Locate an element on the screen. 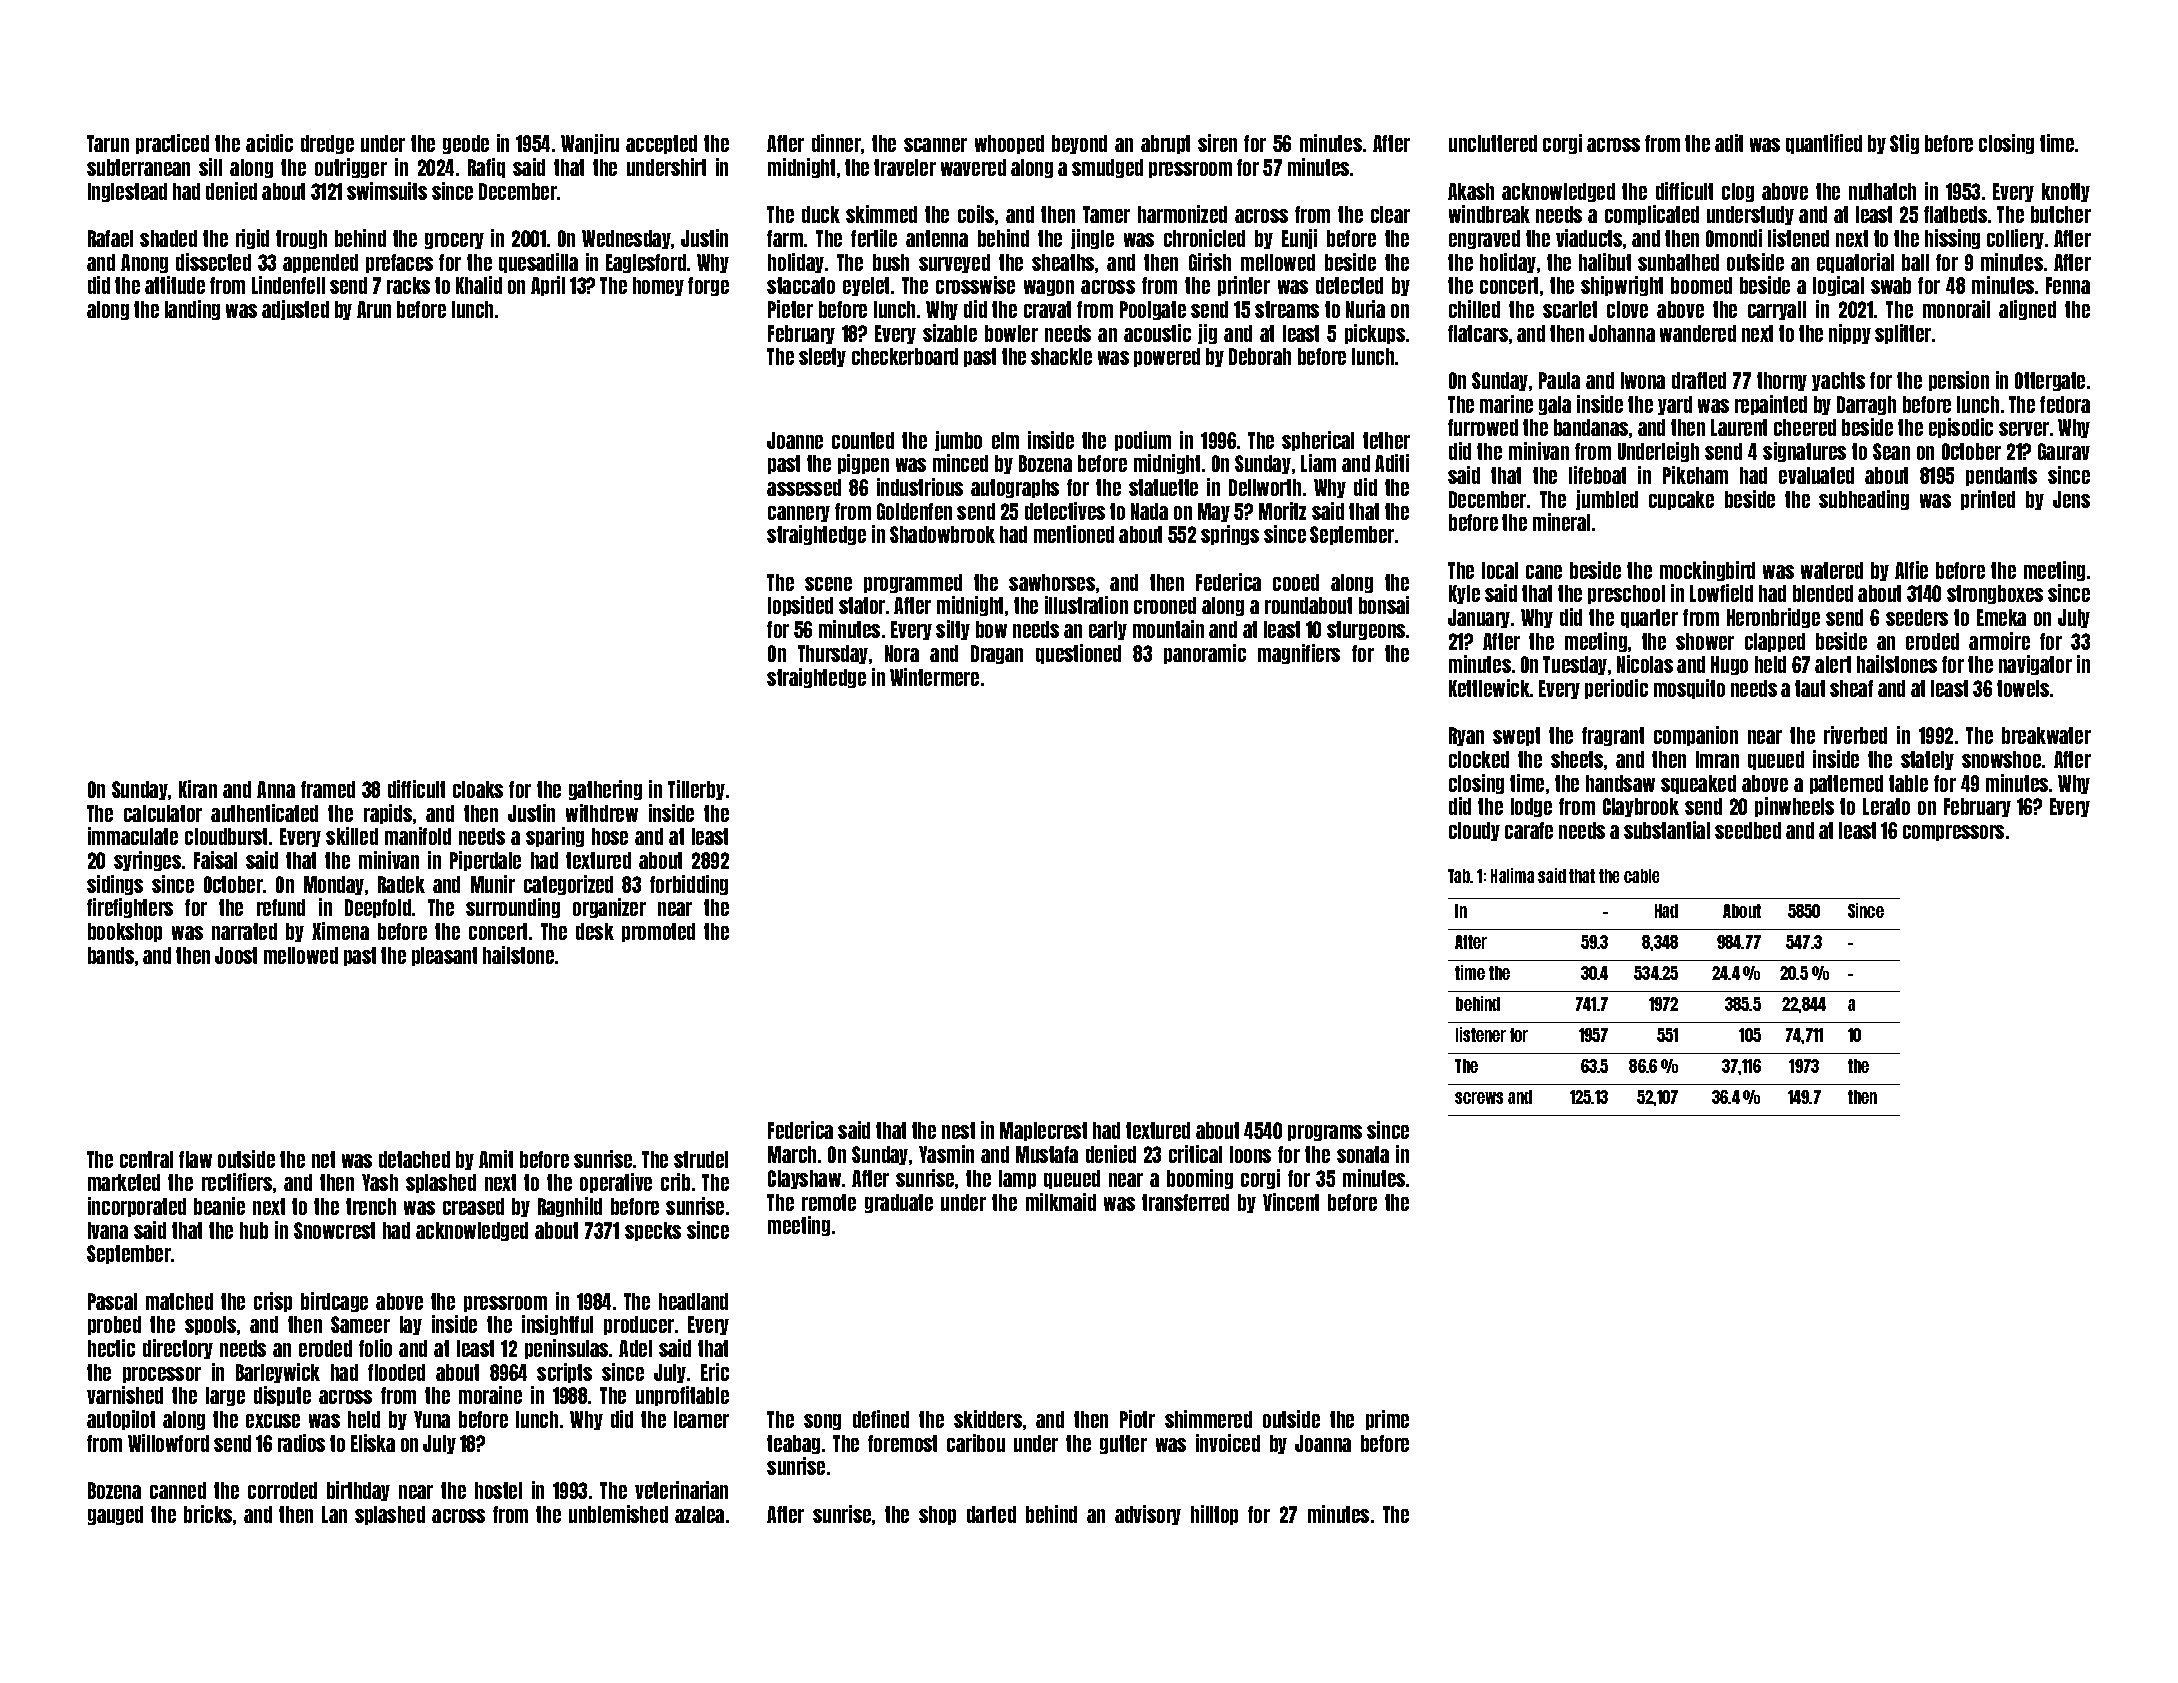 The height and width of the screenshot is (1683, 2178). beyond is located at coordinates (1079, 144).
